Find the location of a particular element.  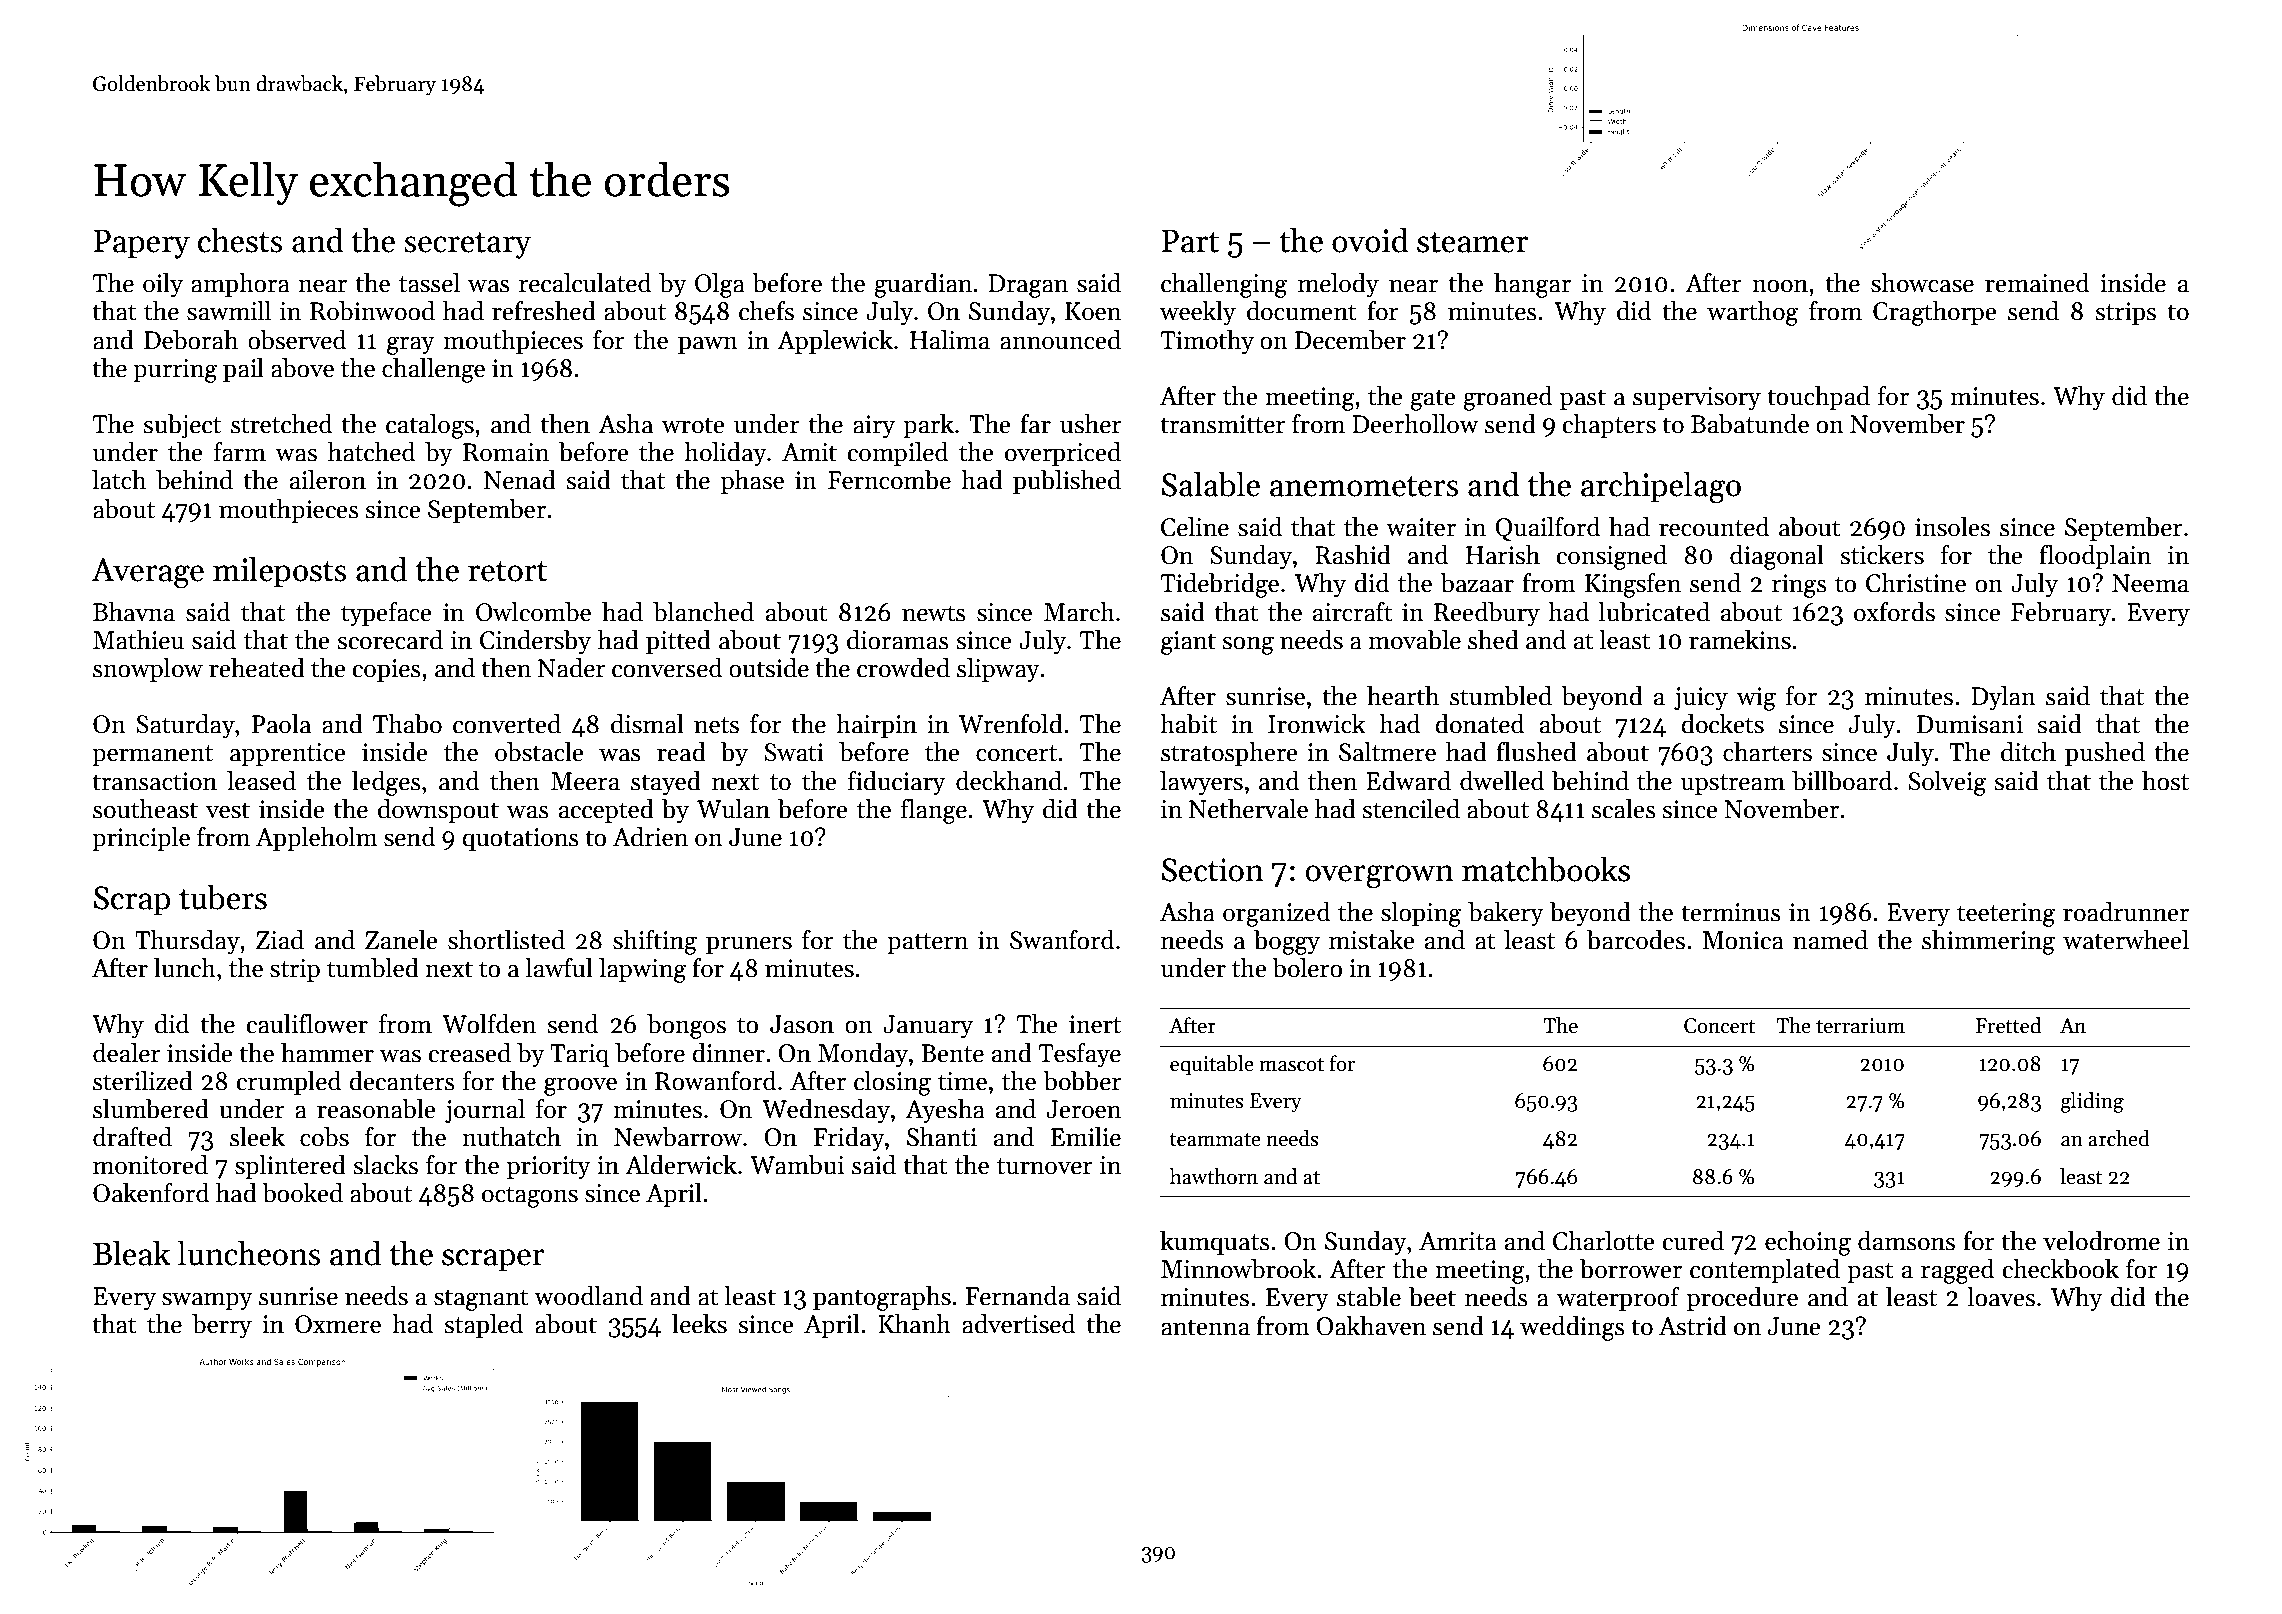

Monica is located at coordinates (1743, 940).
